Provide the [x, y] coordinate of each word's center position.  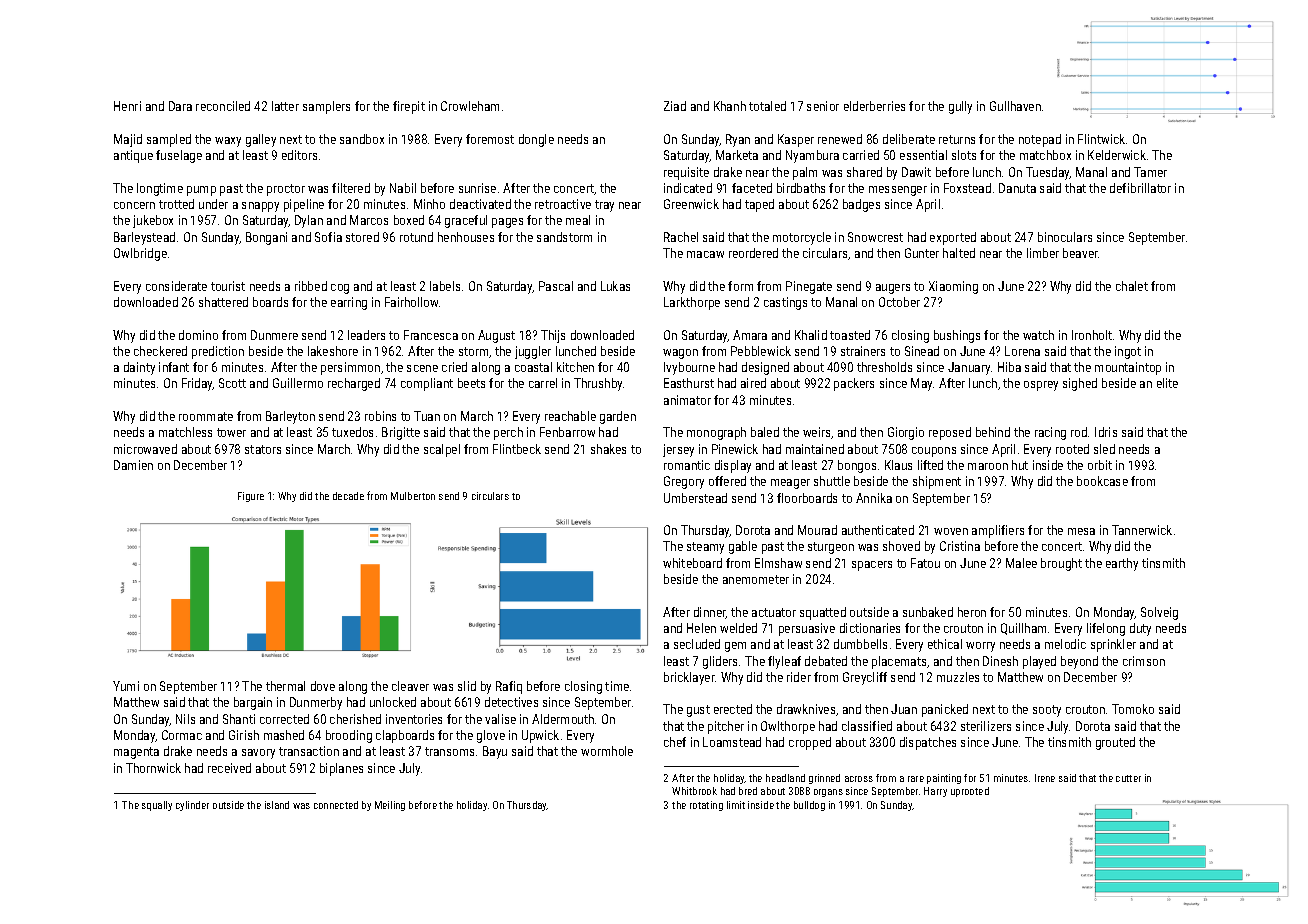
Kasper [796, 140]
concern [134, 205]
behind [993, 432]
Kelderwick [1117, 155]
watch [1038, 335]
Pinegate [809, 287]
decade [348, 496]
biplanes [341, 769]
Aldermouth [563, 719]
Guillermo [298, 383]
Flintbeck [517, 449]
